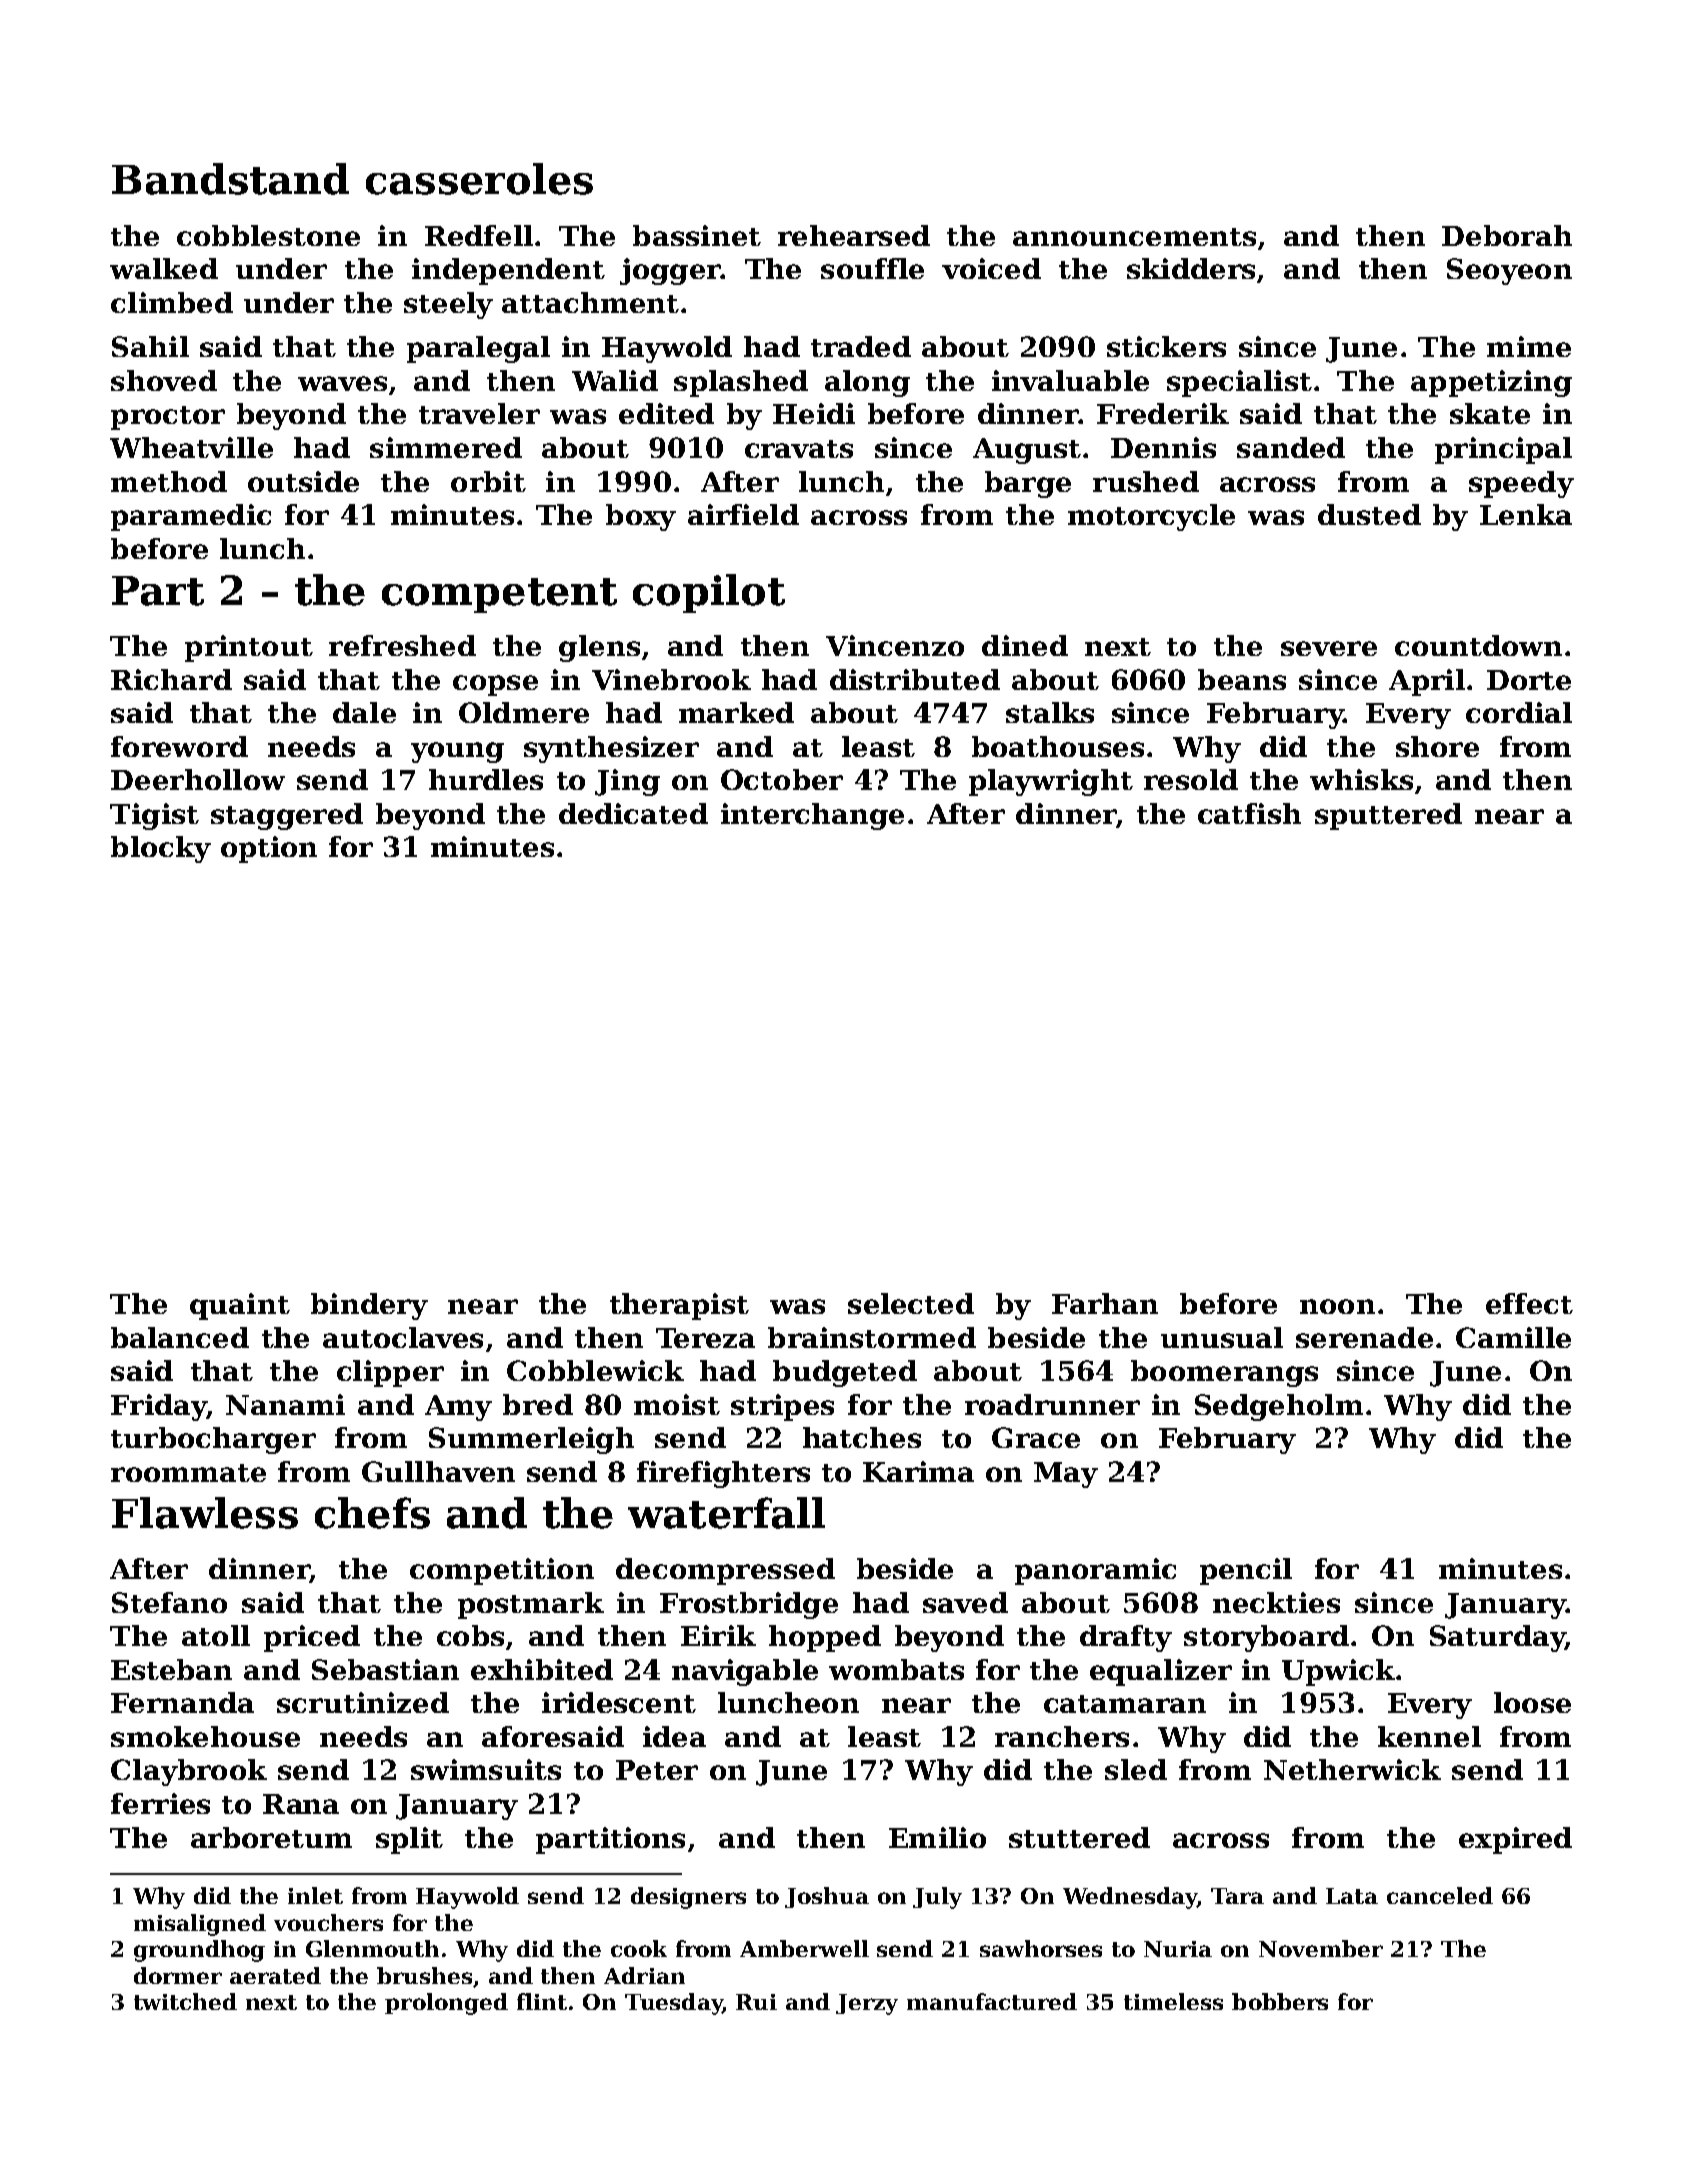 Image resolution: width=1683 pixels, height=2178 pixels. What do you see at coordinates (1388, 816) in the screenshot?
I see `sputtered` at bounding box center [1388, 816].
